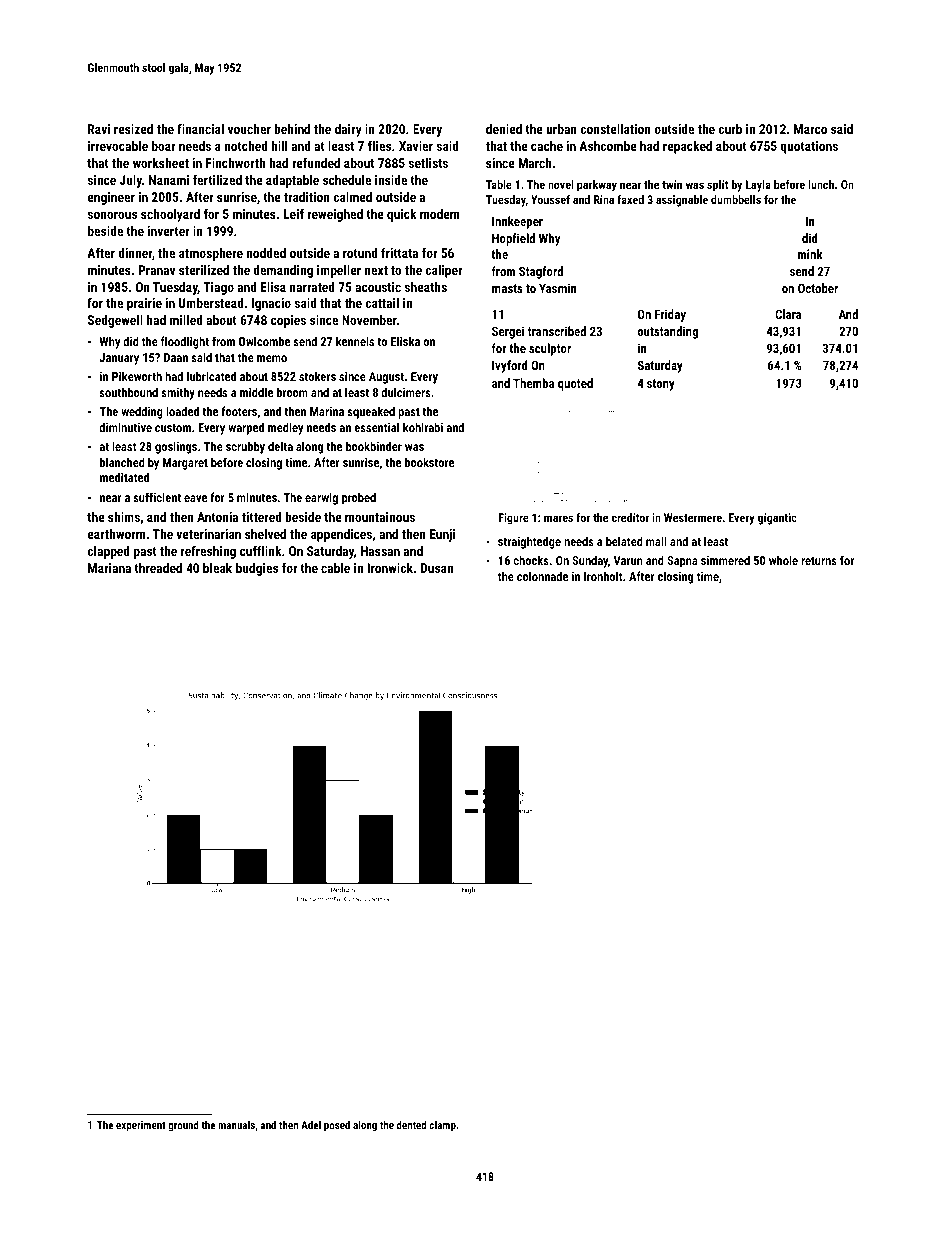 This screenshot has width=952, height=1233. What do you see at coordinates (128, 392) in the screenshot?
I see `southbound` at bounding box center [128, 392].
